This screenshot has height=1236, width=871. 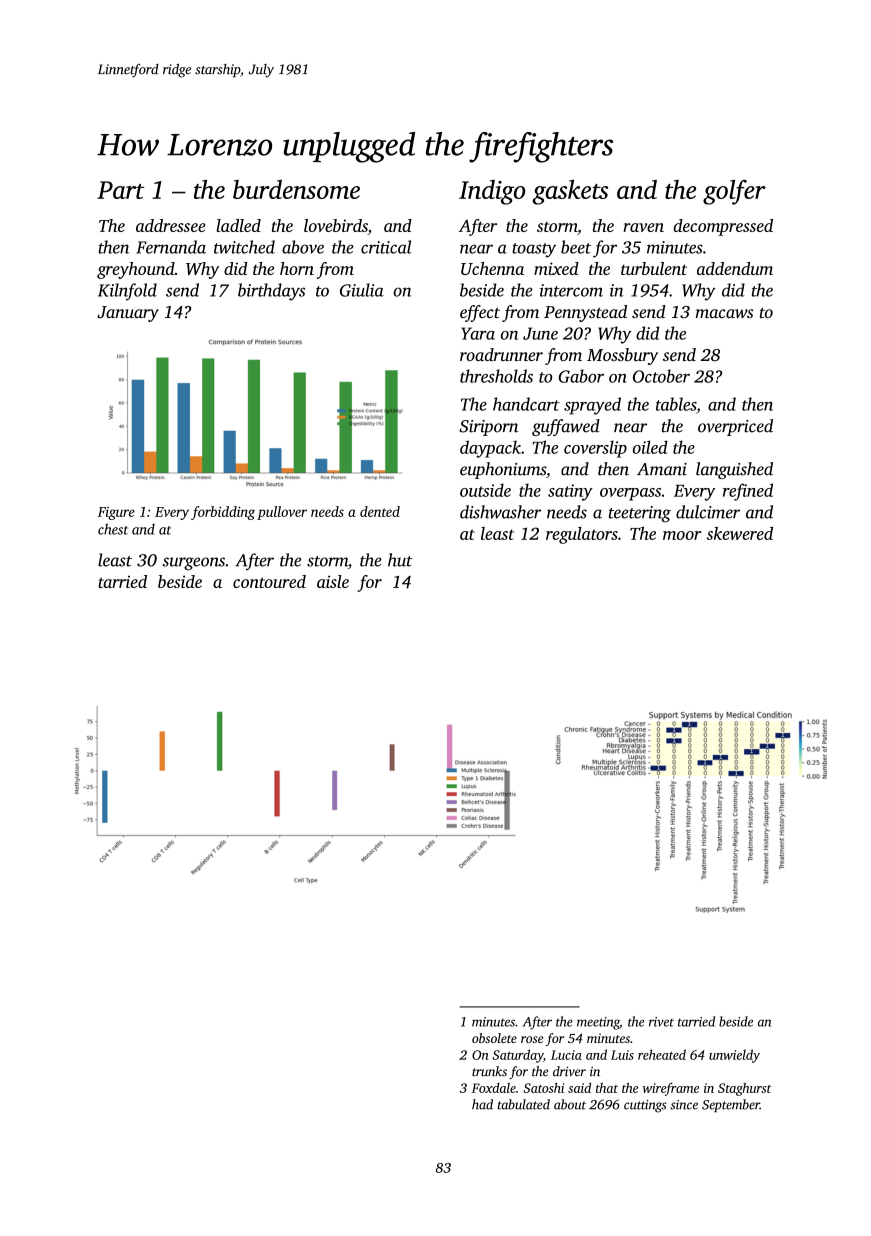 I want to click on moor, so click(x=682, y=535).
